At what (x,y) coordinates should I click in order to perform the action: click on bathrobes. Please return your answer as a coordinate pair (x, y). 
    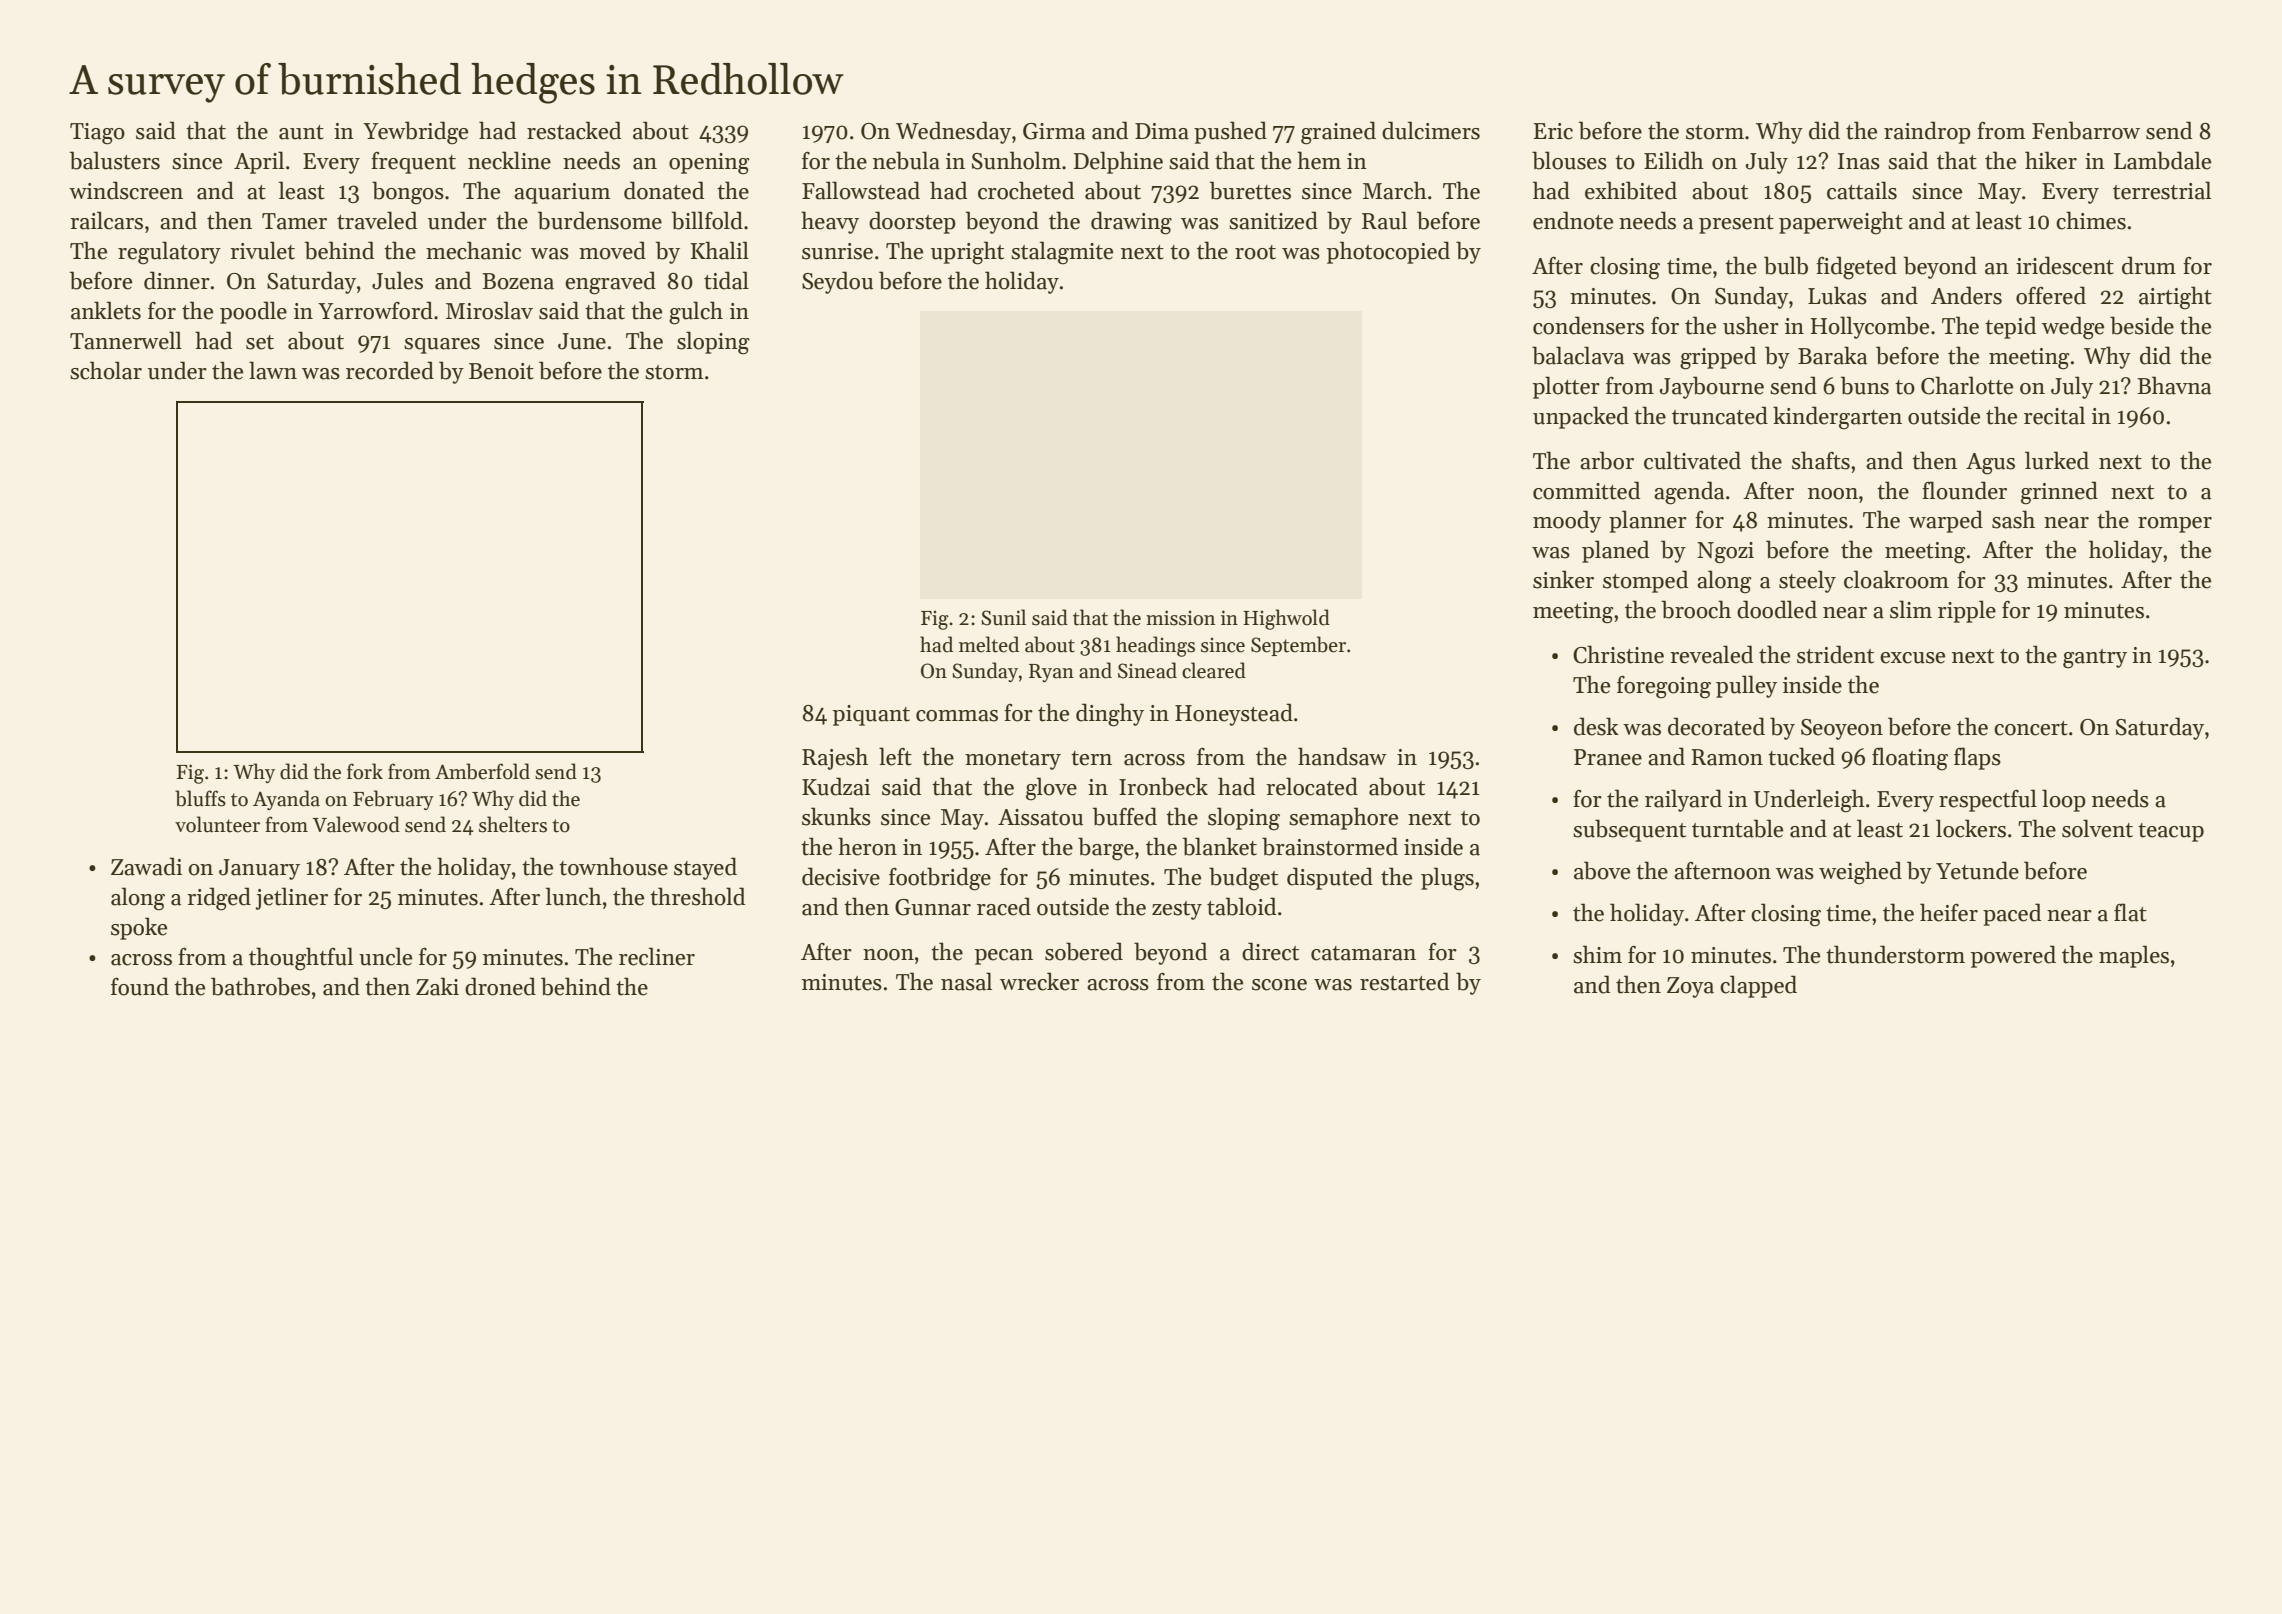
    Looking at the image, I should click on (260, 986).
